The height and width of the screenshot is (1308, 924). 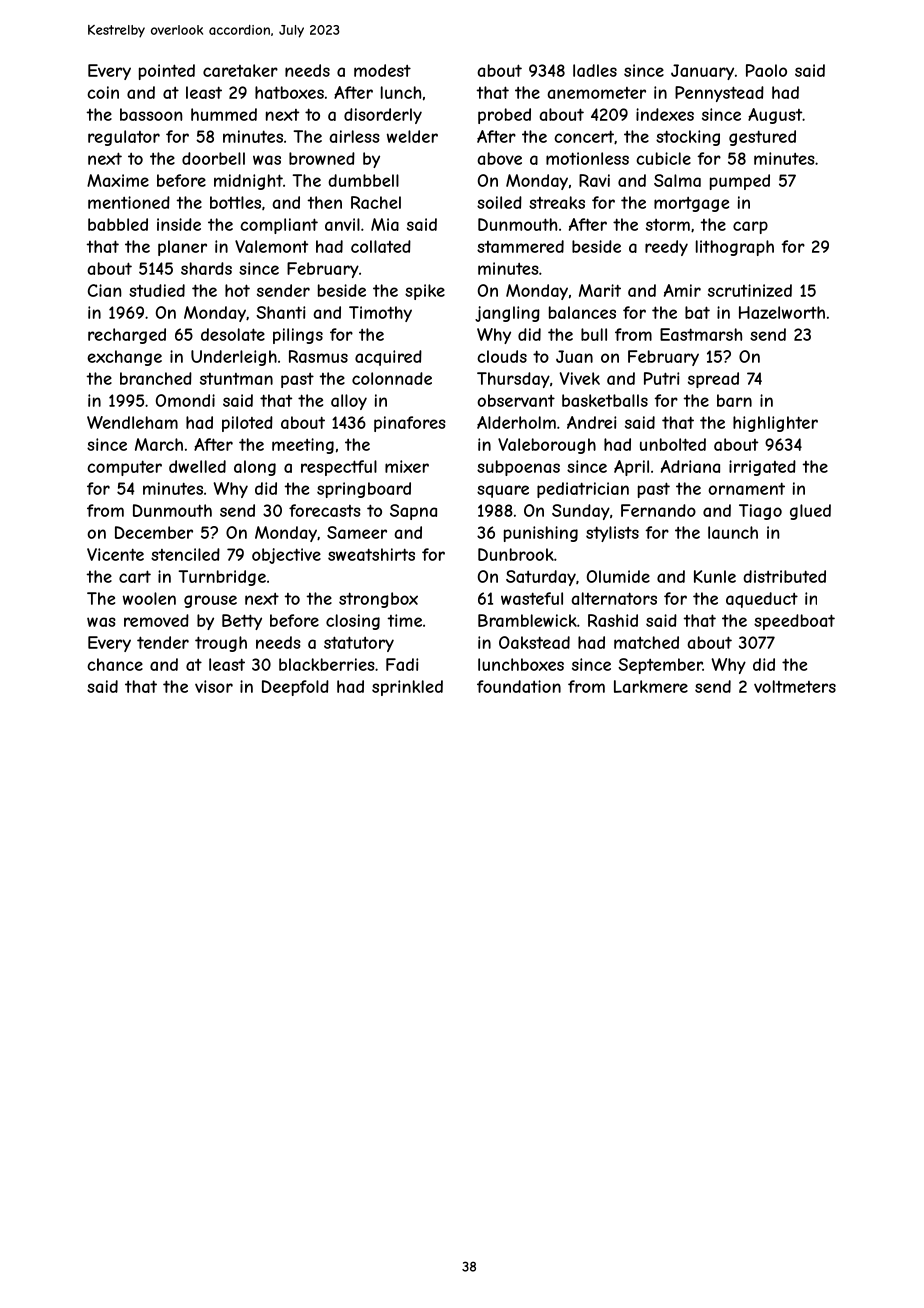 What do you see at coordinates (666, 248) in the screenshot?
I see `reedy` at bounding box center [666, 248].
